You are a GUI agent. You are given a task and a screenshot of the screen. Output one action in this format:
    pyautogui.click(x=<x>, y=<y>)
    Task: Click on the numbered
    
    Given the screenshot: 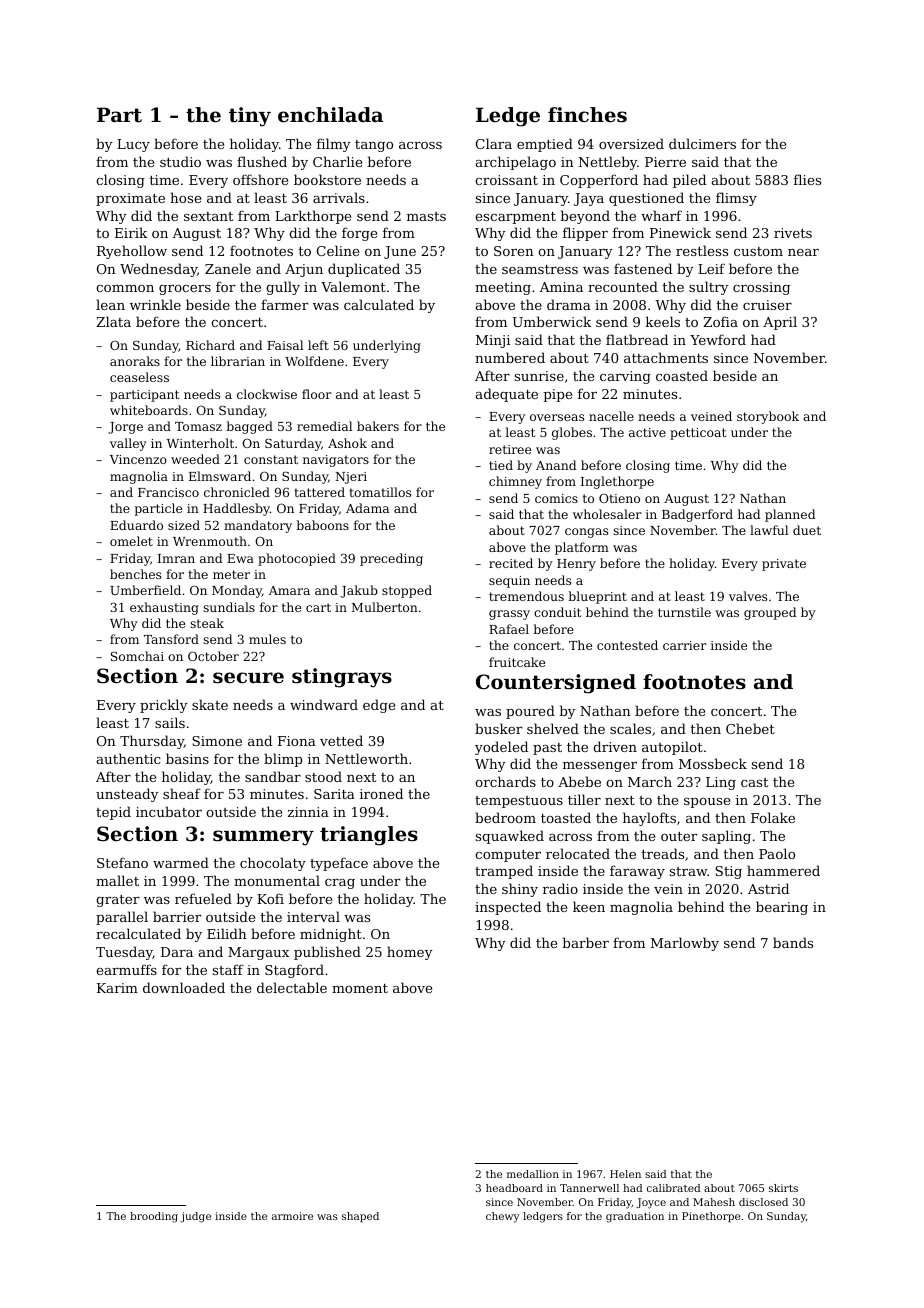 What is the action you would take?
    pyautogui.click(x=510, y=357)
